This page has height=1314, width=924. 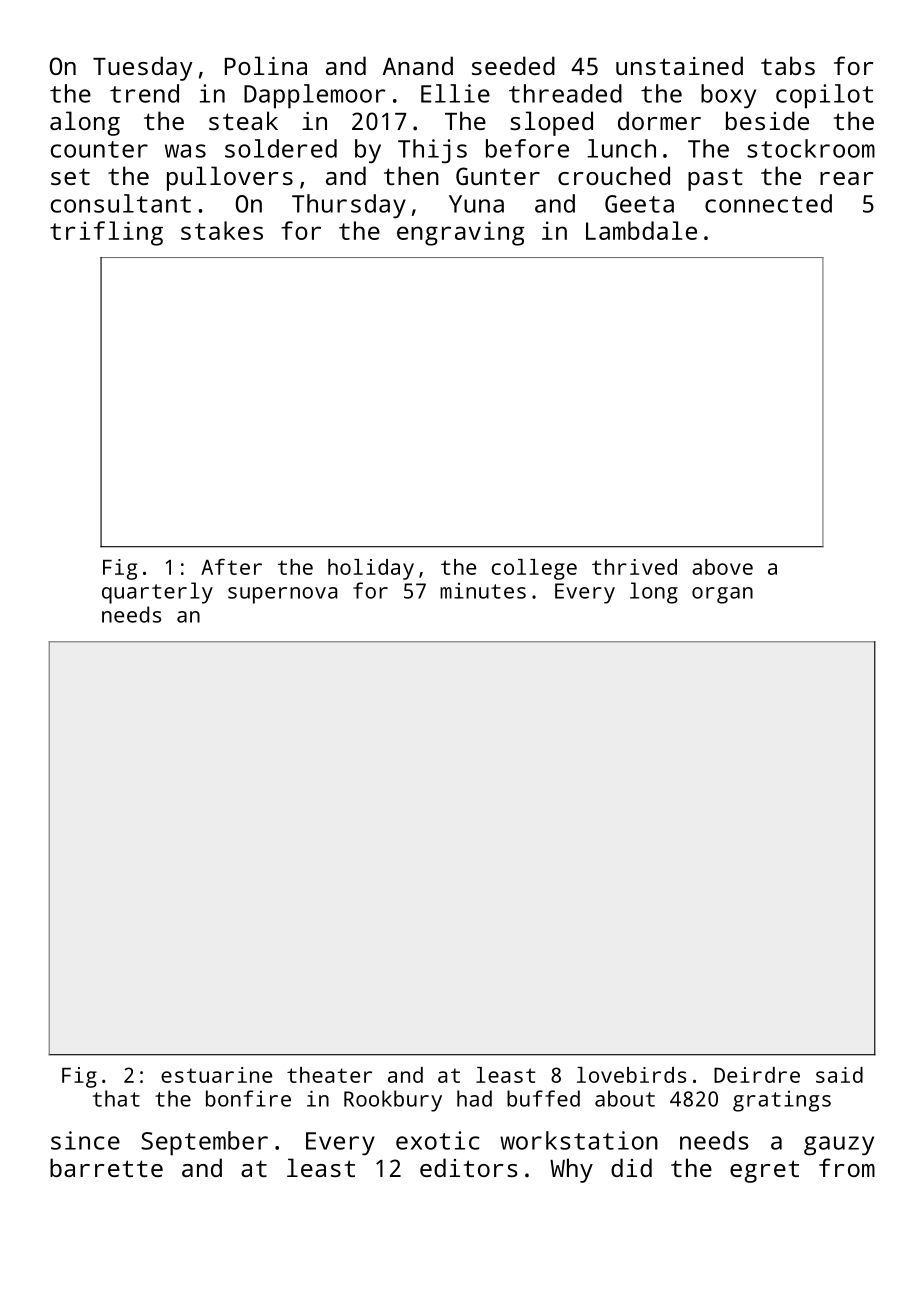 I want to click on that, so click(x=116, y=1098).
